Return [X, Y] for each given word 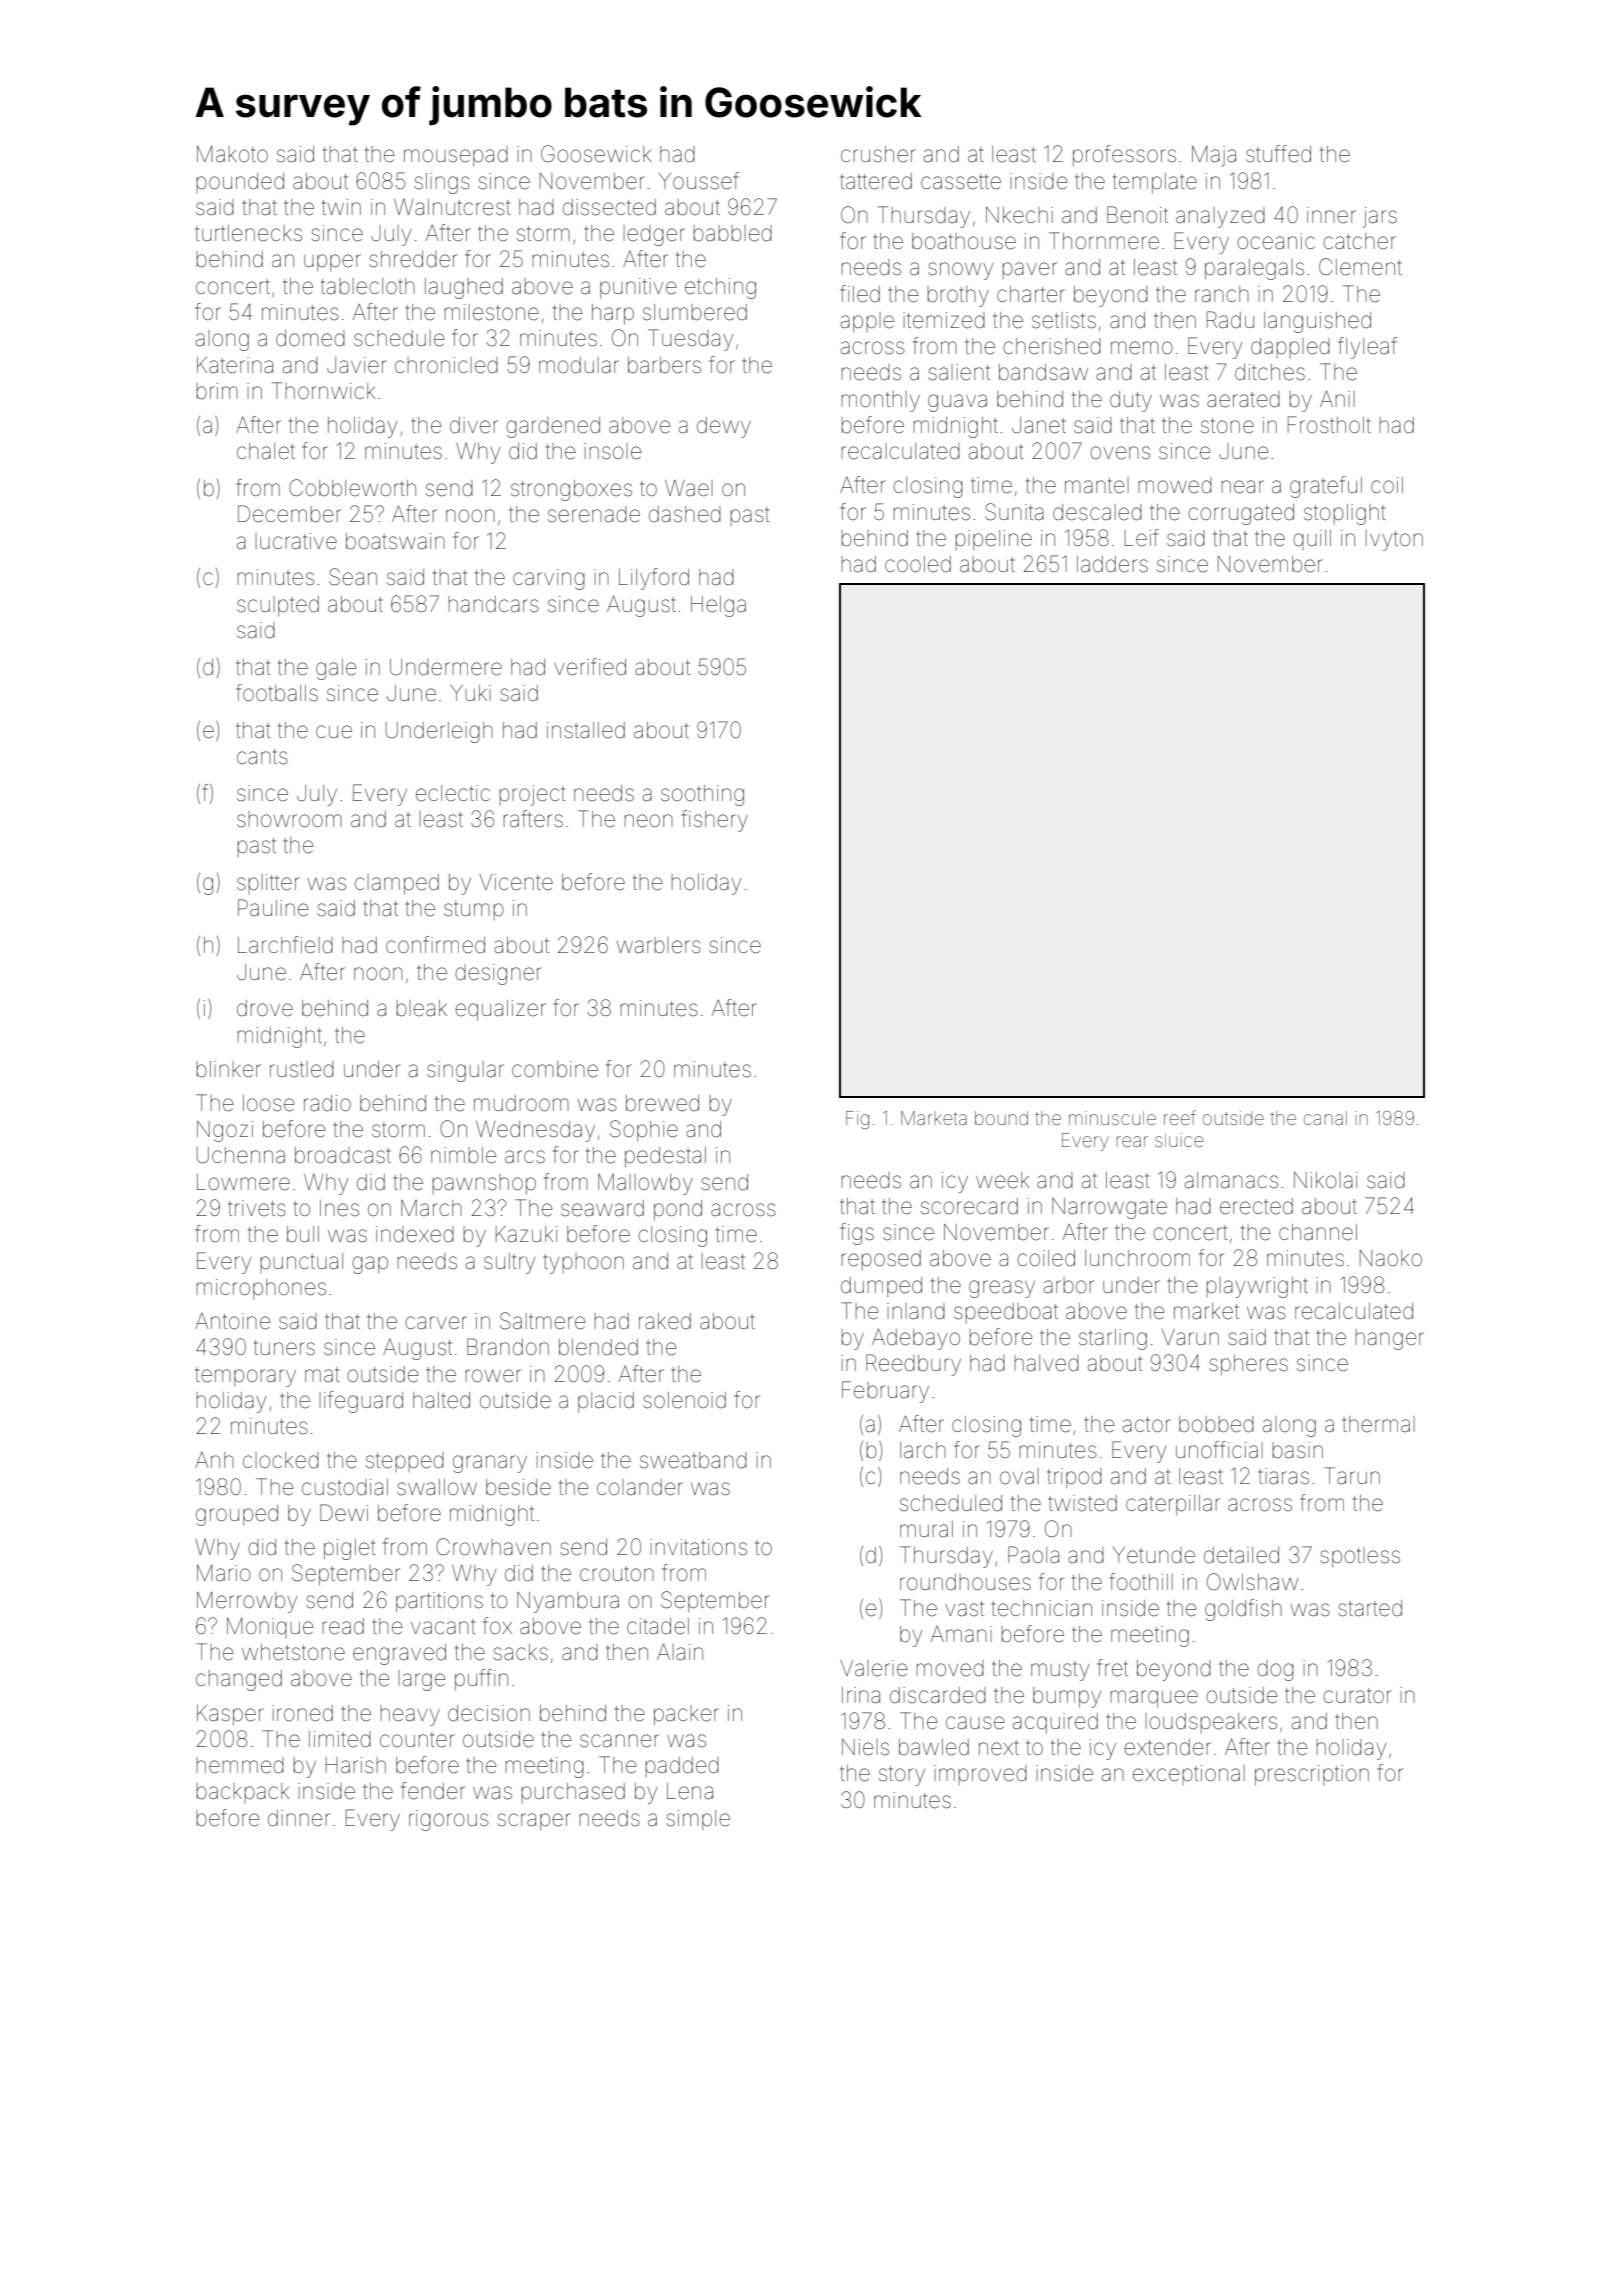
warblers [659, 945]
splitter [268, 884]
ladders [1112, 564]
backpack [243, 1793]
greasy [1002, 1289]
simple [698, 1820]
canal [1325, 1118]
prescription [1312, 1775]
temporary [245, 1377]
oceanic [1276, 241]
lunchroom [1137, 1258]
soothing [702, 795]
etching [720, 288]
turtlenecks [248, 233]
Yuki [470, 693]
